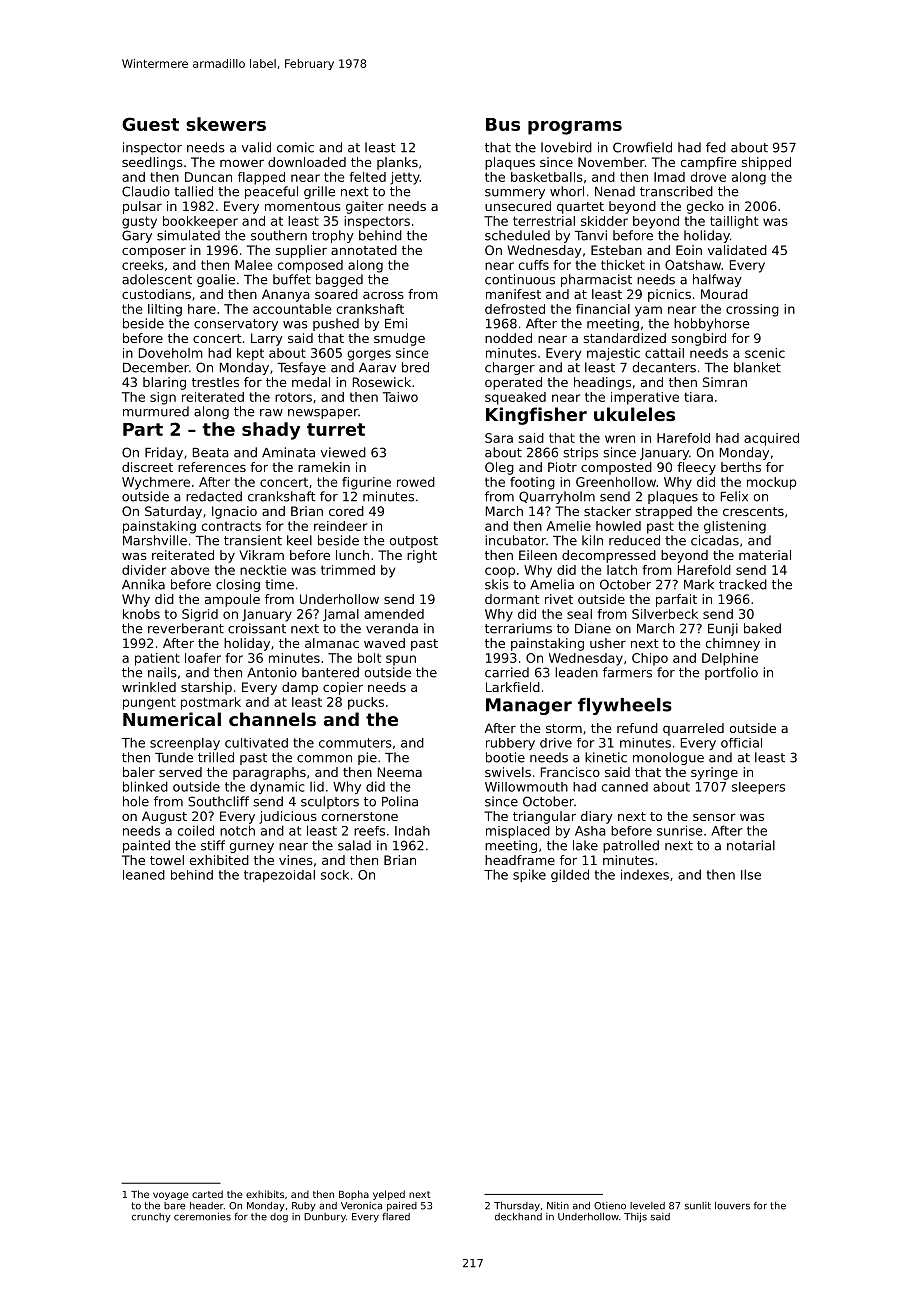  I want to click on across, so click(383, 295).
